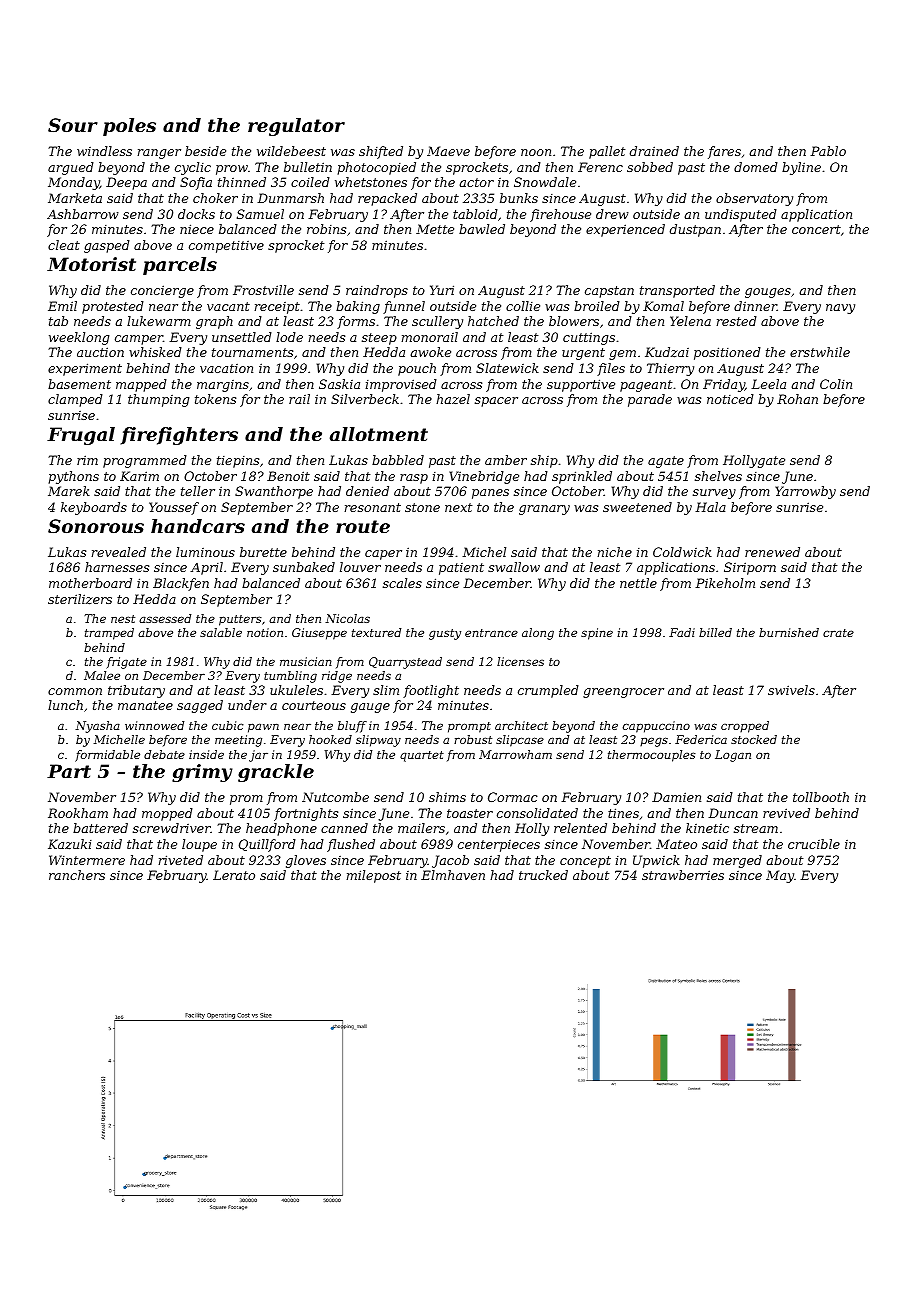 This screenshot has height=1308, width=924. What do you see at coordinates (580, 828) in the screenshot?
I see `relented` at bounding box center [580, 828].
